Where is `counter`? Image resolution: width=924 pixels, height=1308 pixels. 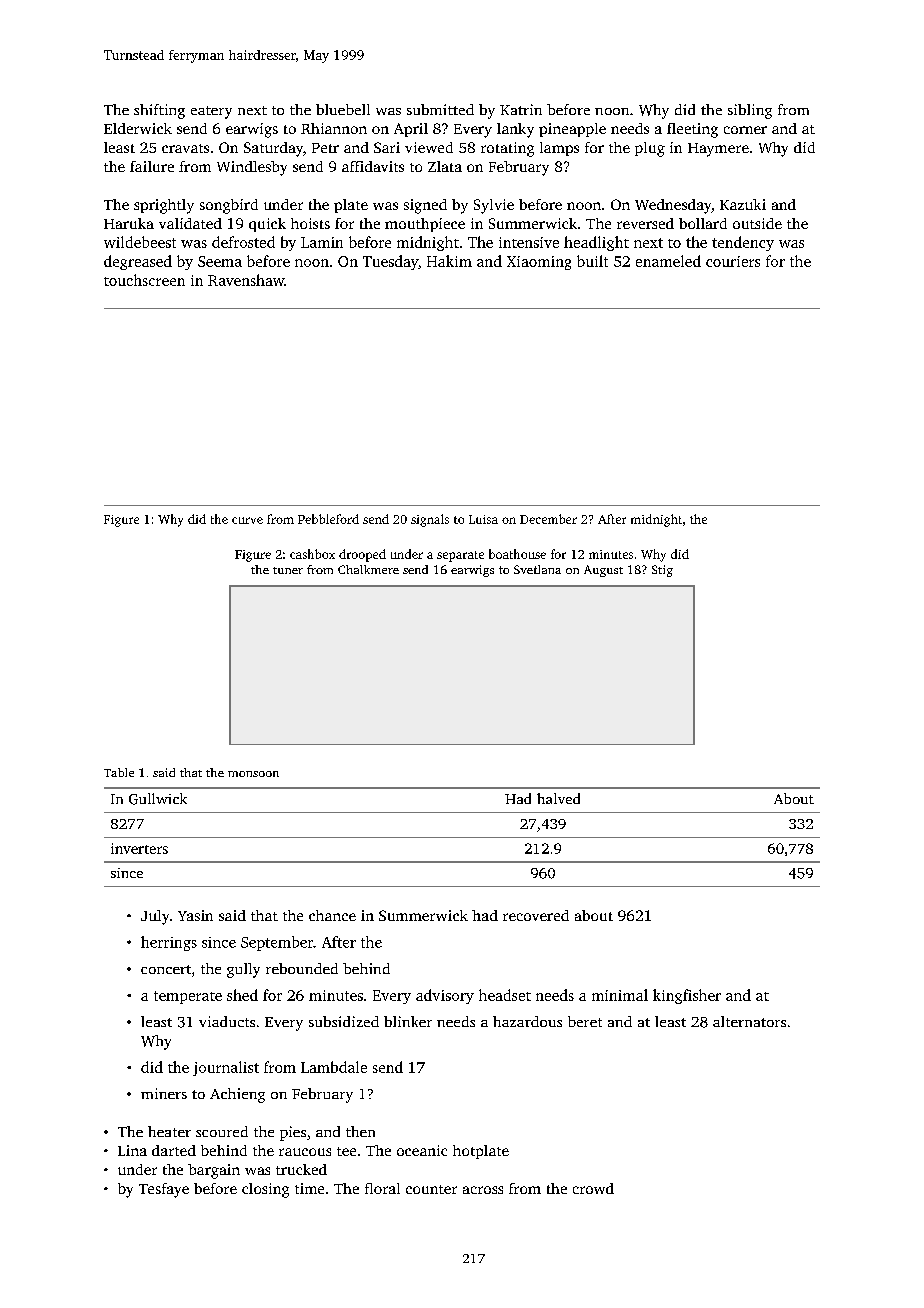
counter is located at coordinates (431, 1189).
